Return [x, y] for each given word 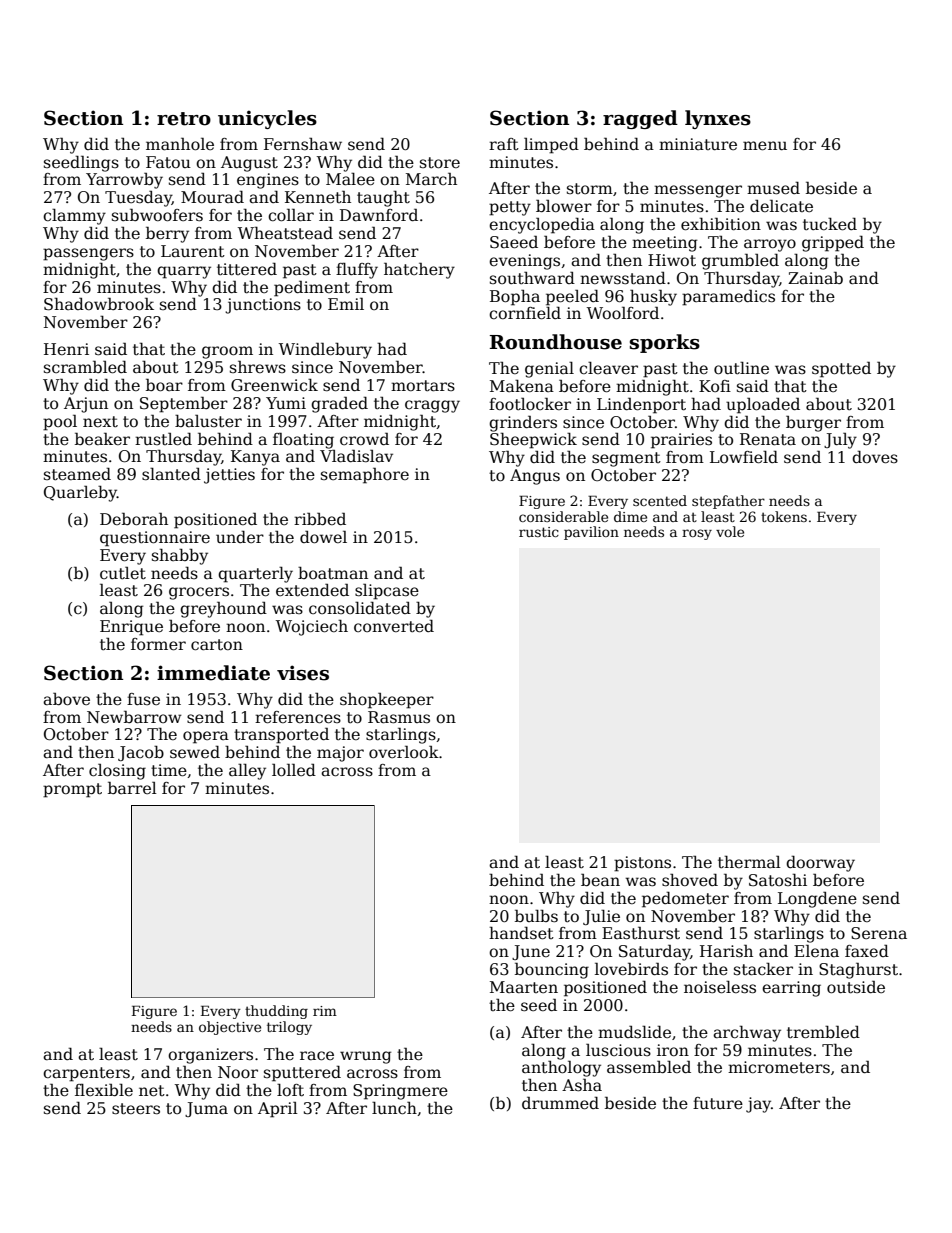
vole [730, 531]
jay [758, 1105]
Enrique [131, 628]
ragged [640, 119]
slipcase [387, 591]
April [278, 1109]
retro [184, 119]
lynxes [718, 119]
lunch [394, 1108]
